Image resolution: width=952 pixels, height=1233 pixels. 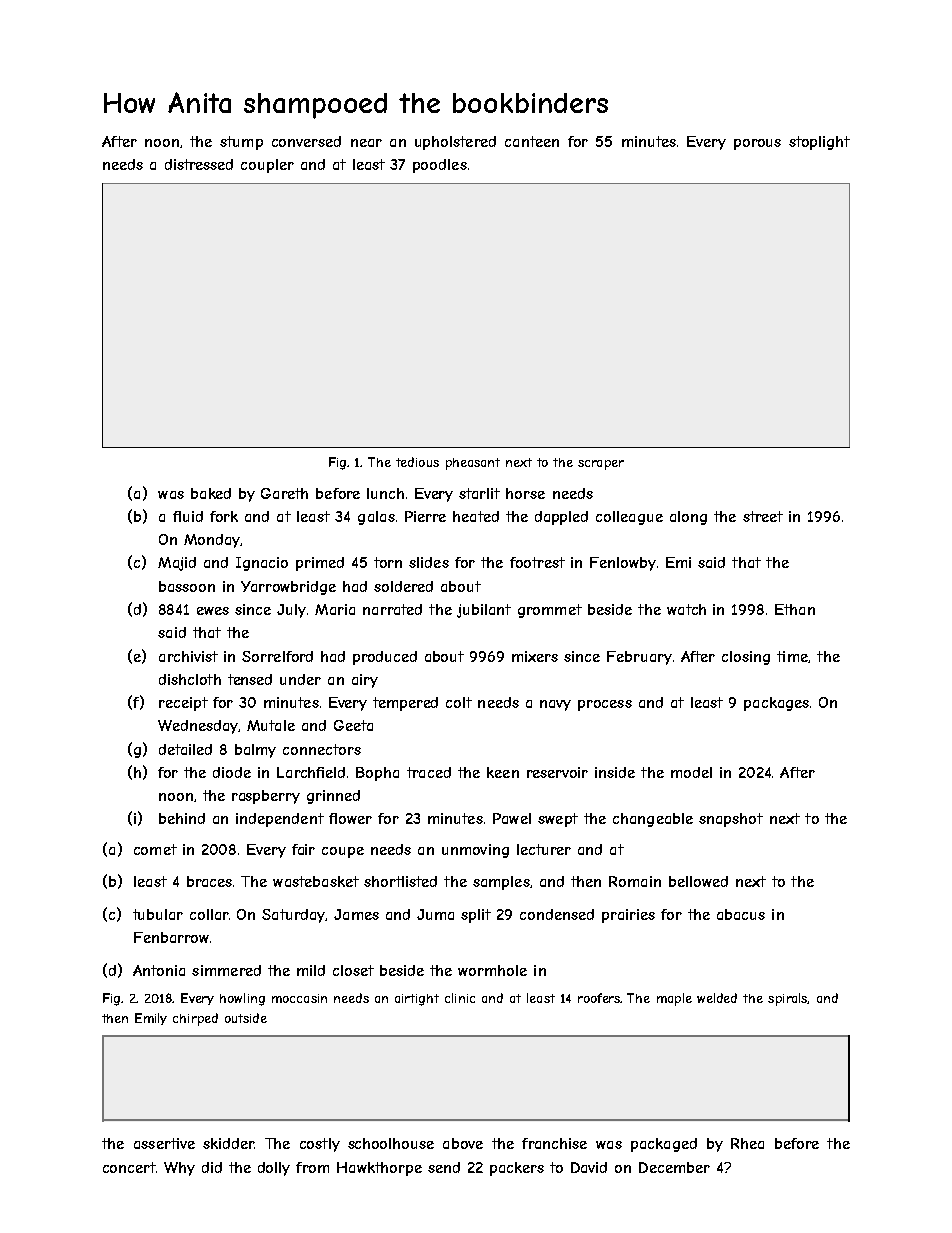 I want to click on packages, so click(x=776, y=704).
